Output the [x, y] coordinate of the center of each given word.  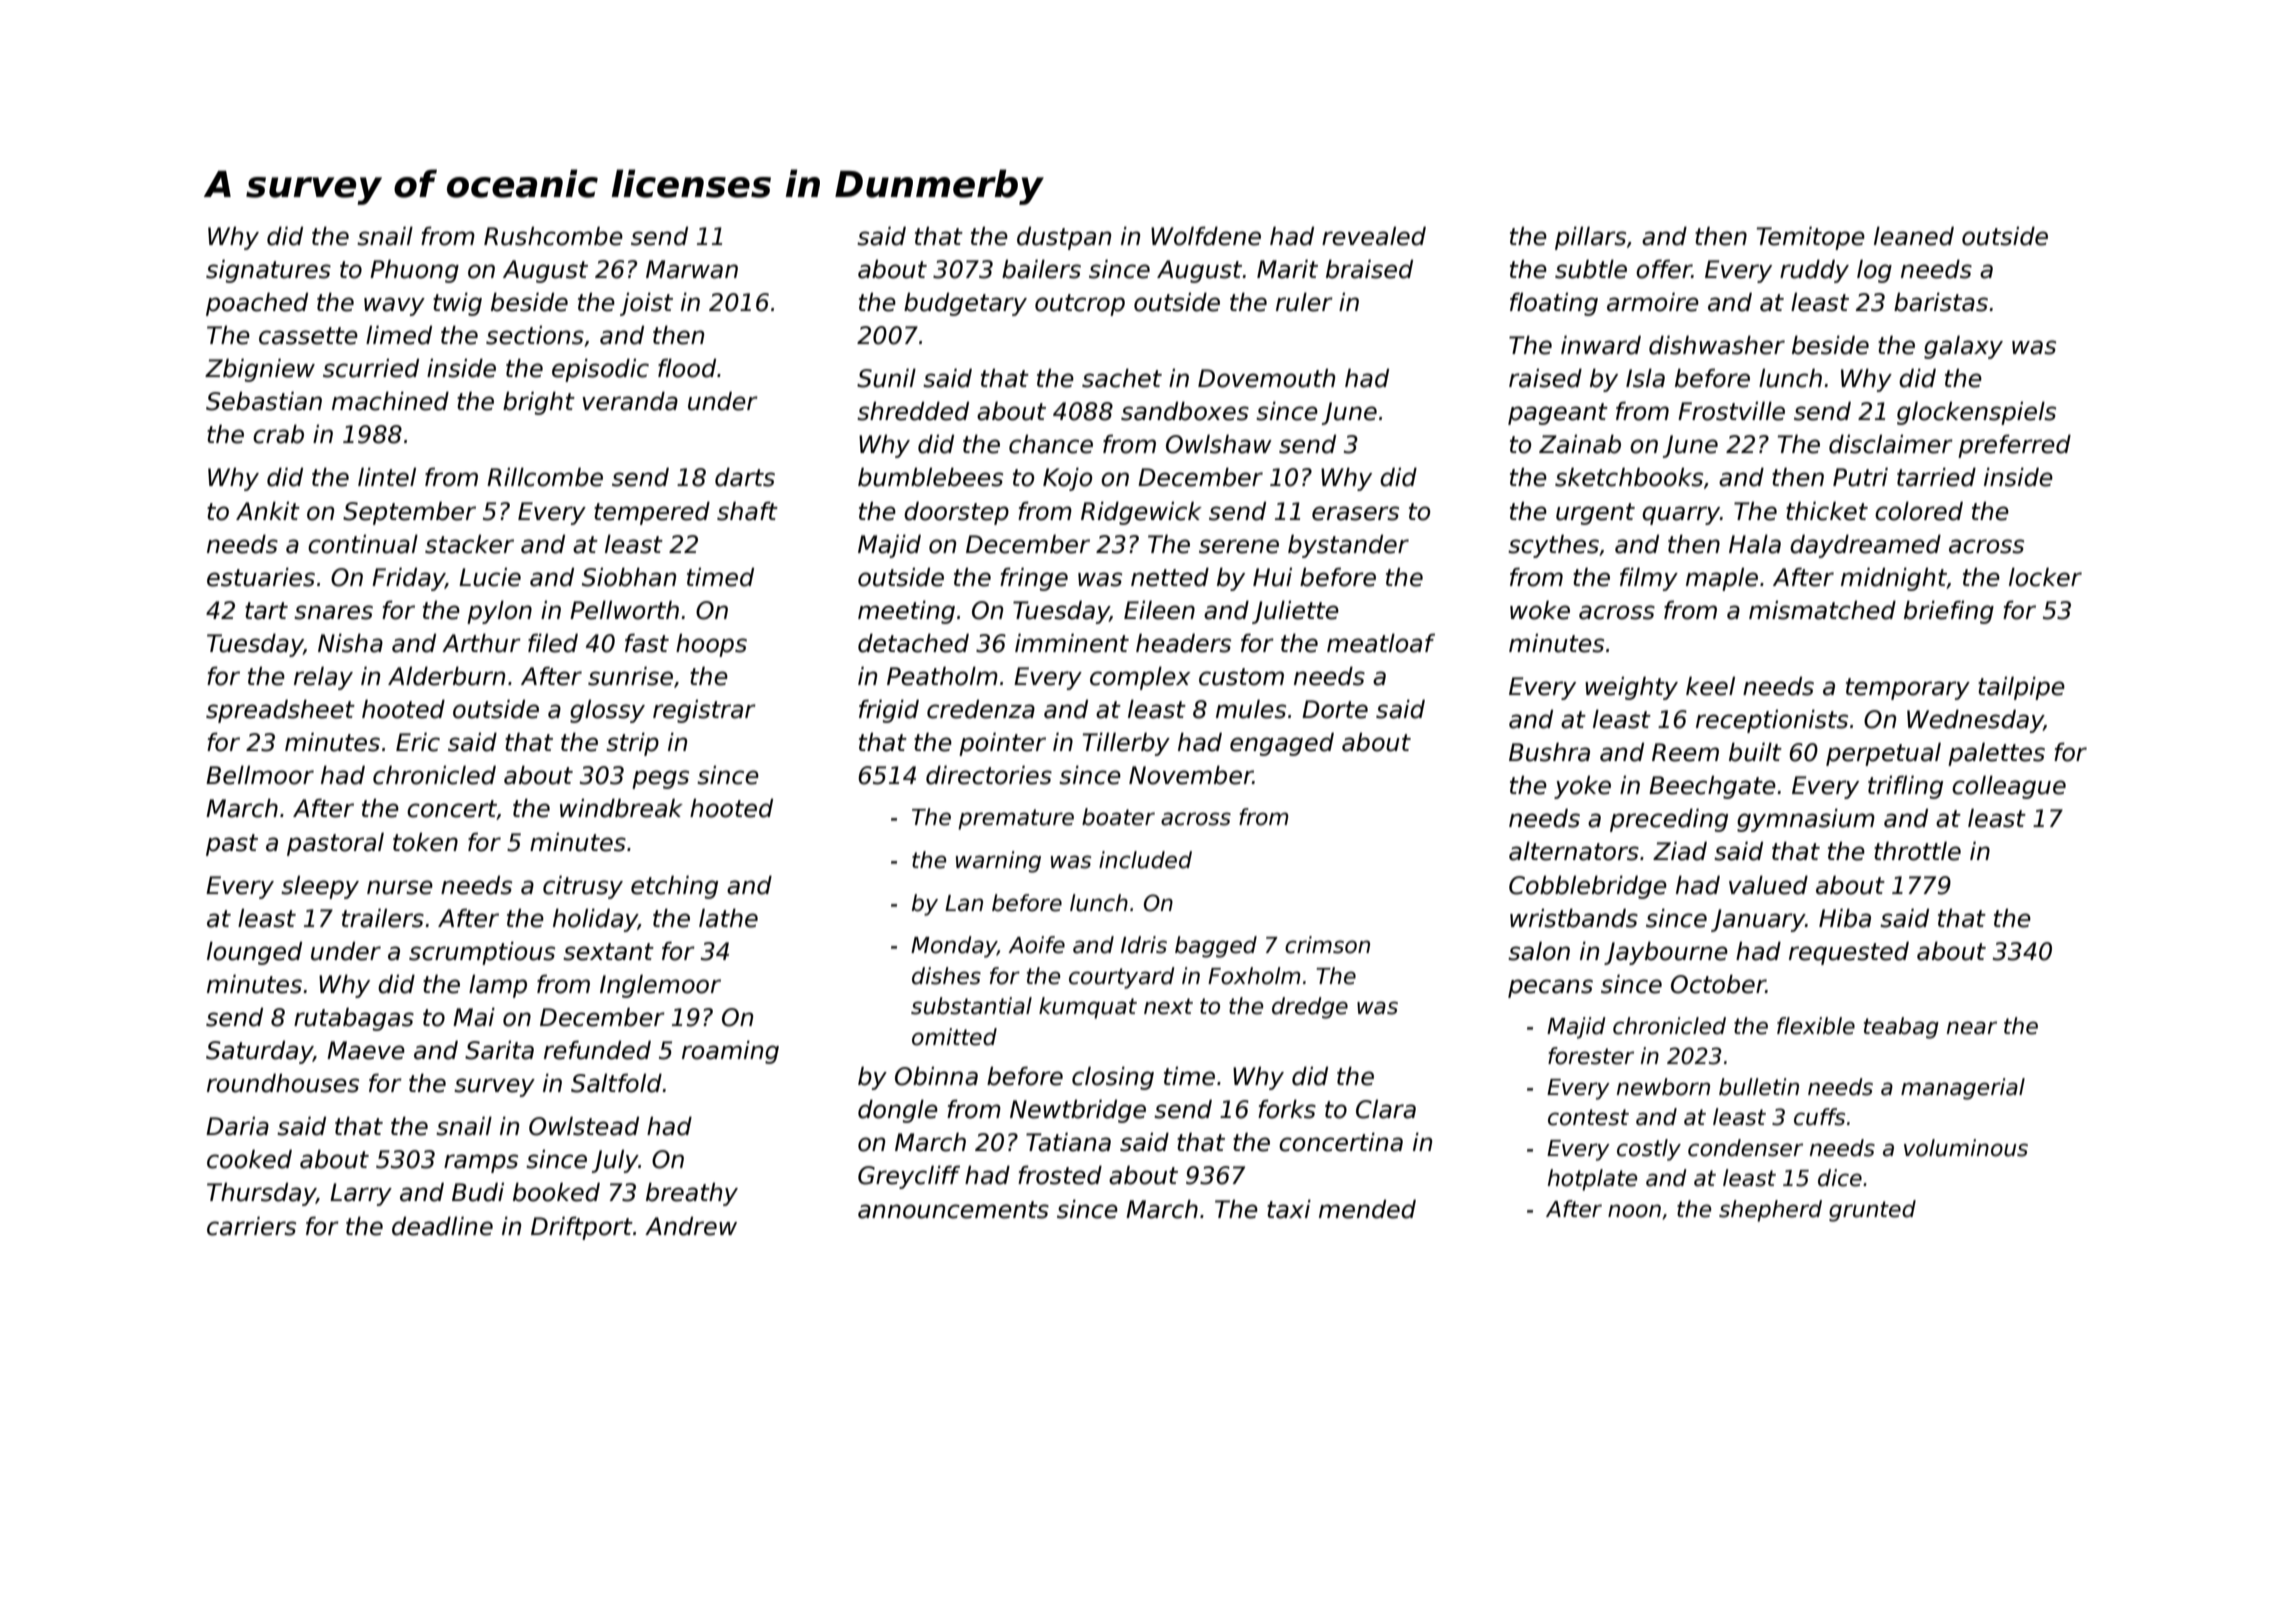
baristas [1941, 302]
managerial [1963, 1089]
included [1145, 860]
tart [266, 611]
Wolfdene [1206, 236]
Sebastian [264, 401]
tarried [1936, 477]
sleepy [320, 887]
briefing [1949, 612]
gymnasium [1806, 820]
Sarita [499, 1050]
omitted [954, 1037]
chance [1051, 444]
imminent [1072, 643]
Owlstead [584, 1126]
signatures [268, 271]
